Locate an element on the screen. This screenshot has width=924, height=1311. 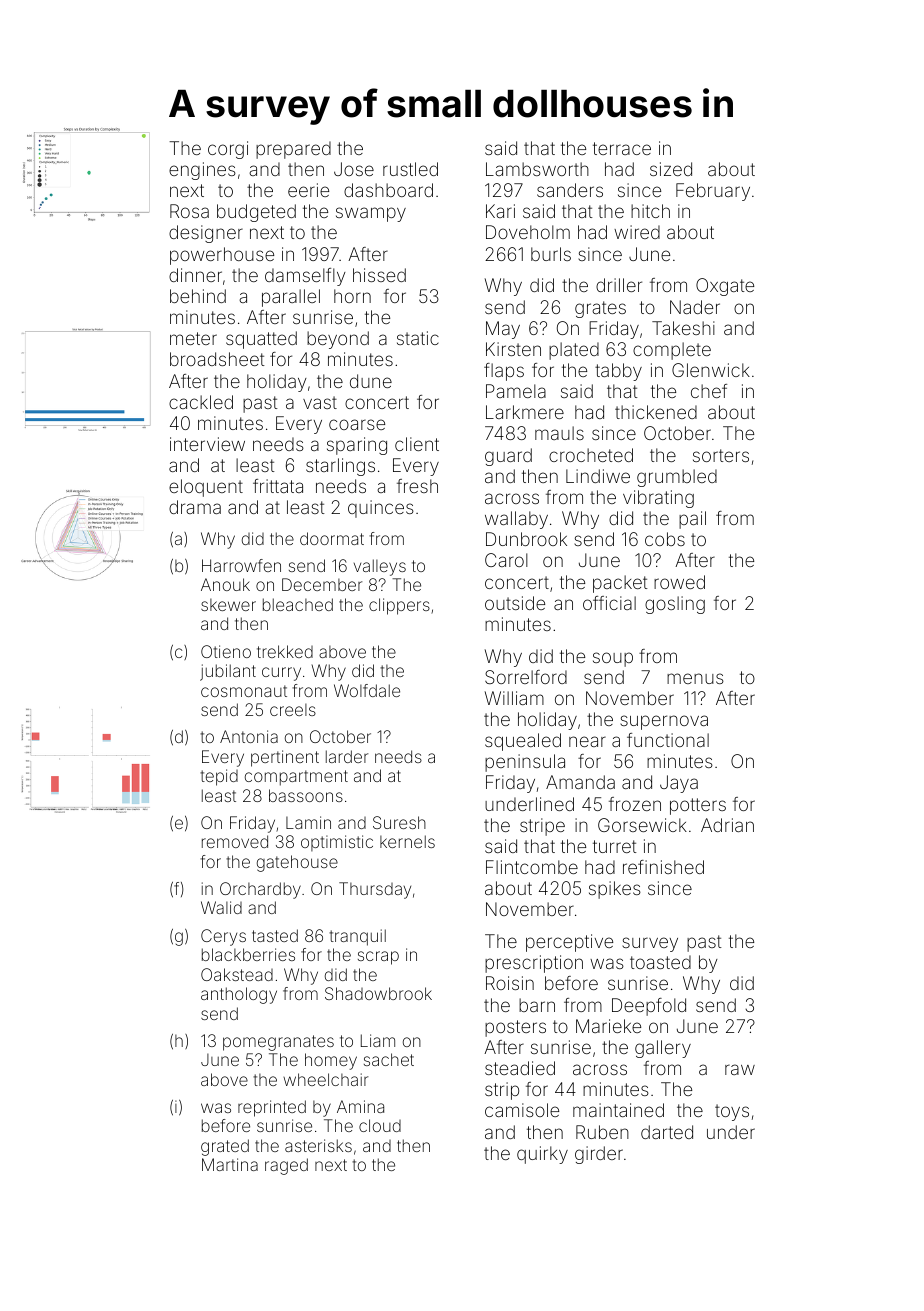
perceptive is located at coordinates (569, 943).
